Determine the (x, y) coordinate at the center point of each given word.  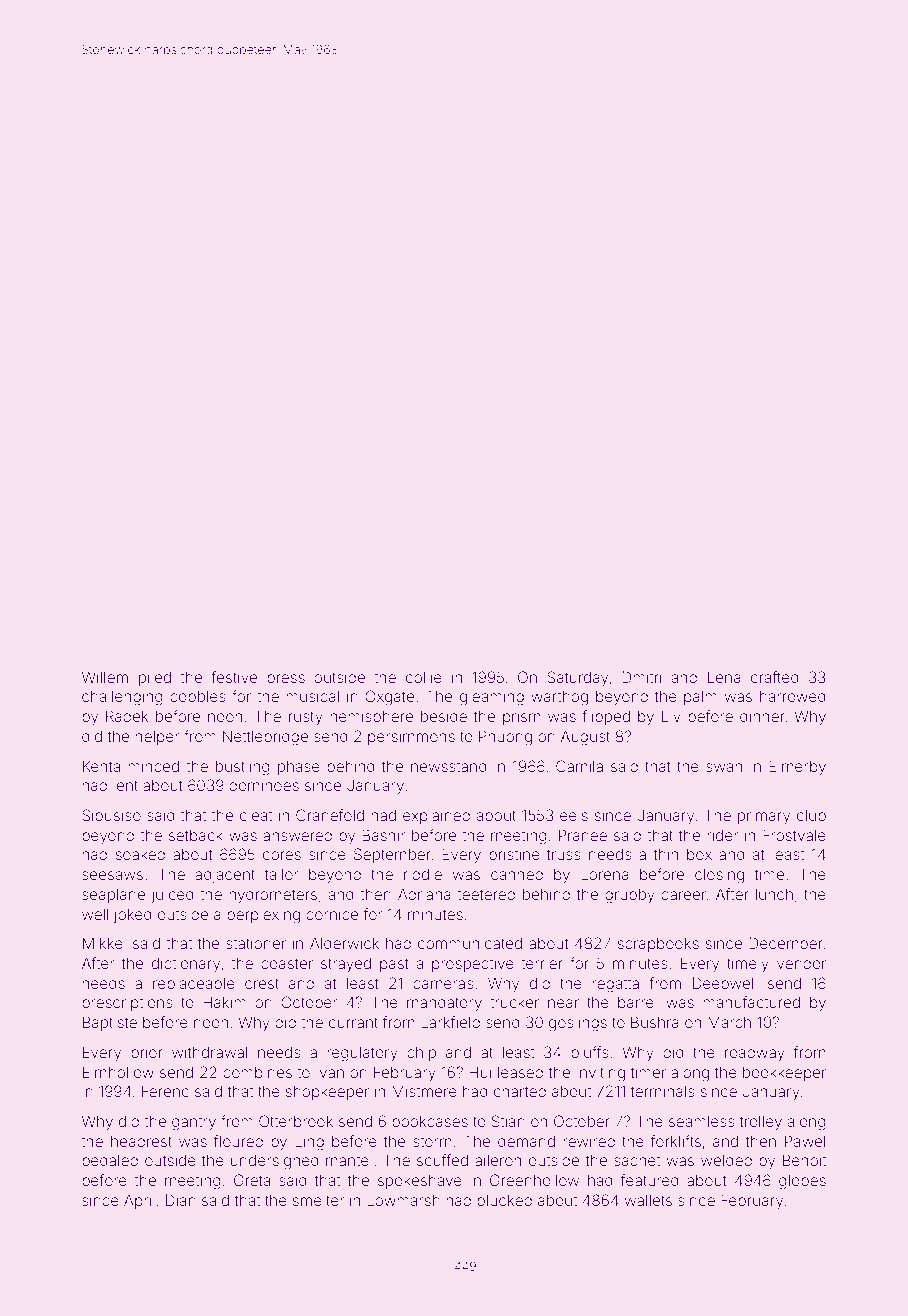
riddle (423, 874)
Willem (105, 677)
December (786, 943)
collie (424, 677)
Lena (724, 677)
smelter (318, 1200)
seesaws (112, 875)
